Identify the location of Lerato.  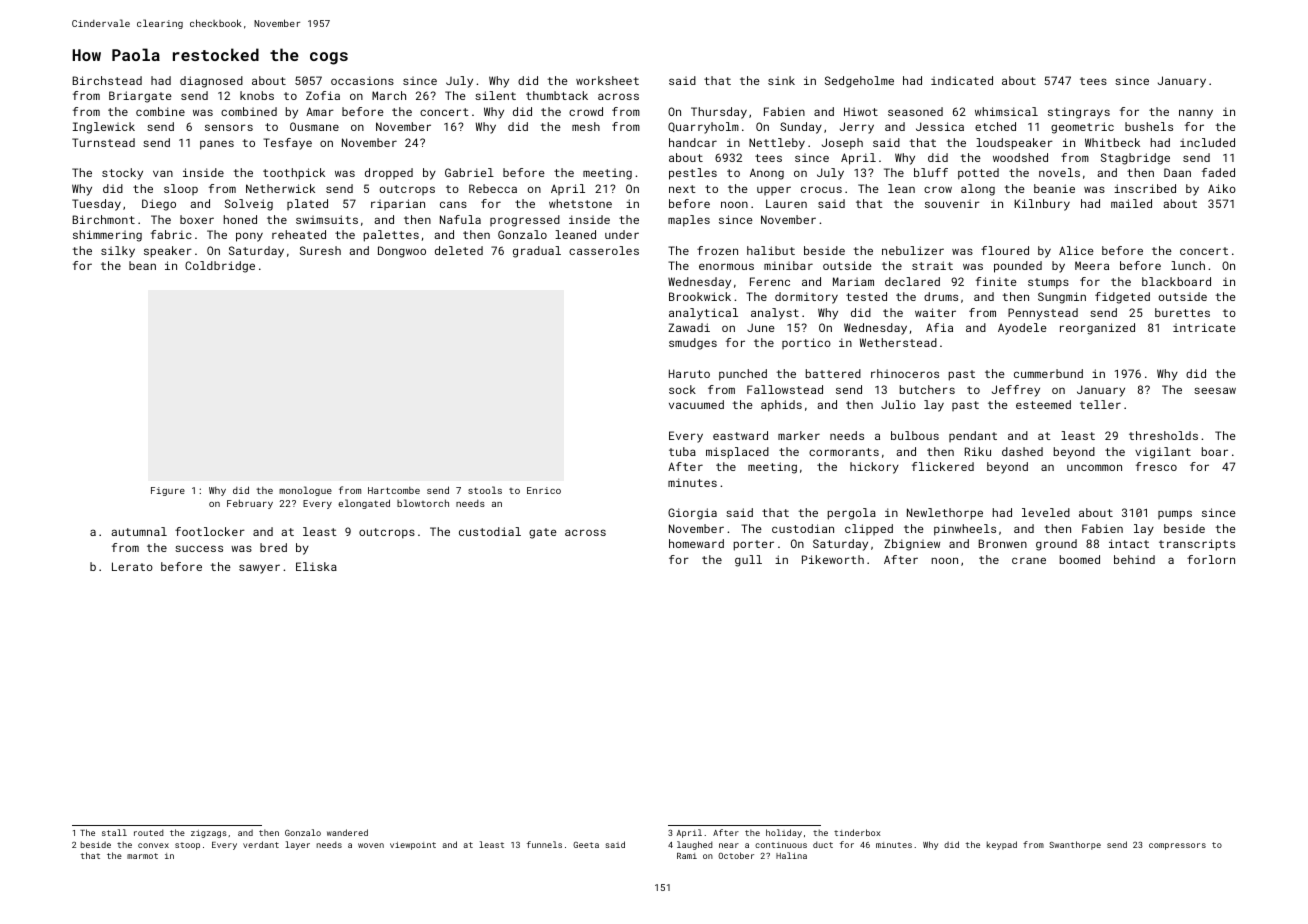
(132, 566).
